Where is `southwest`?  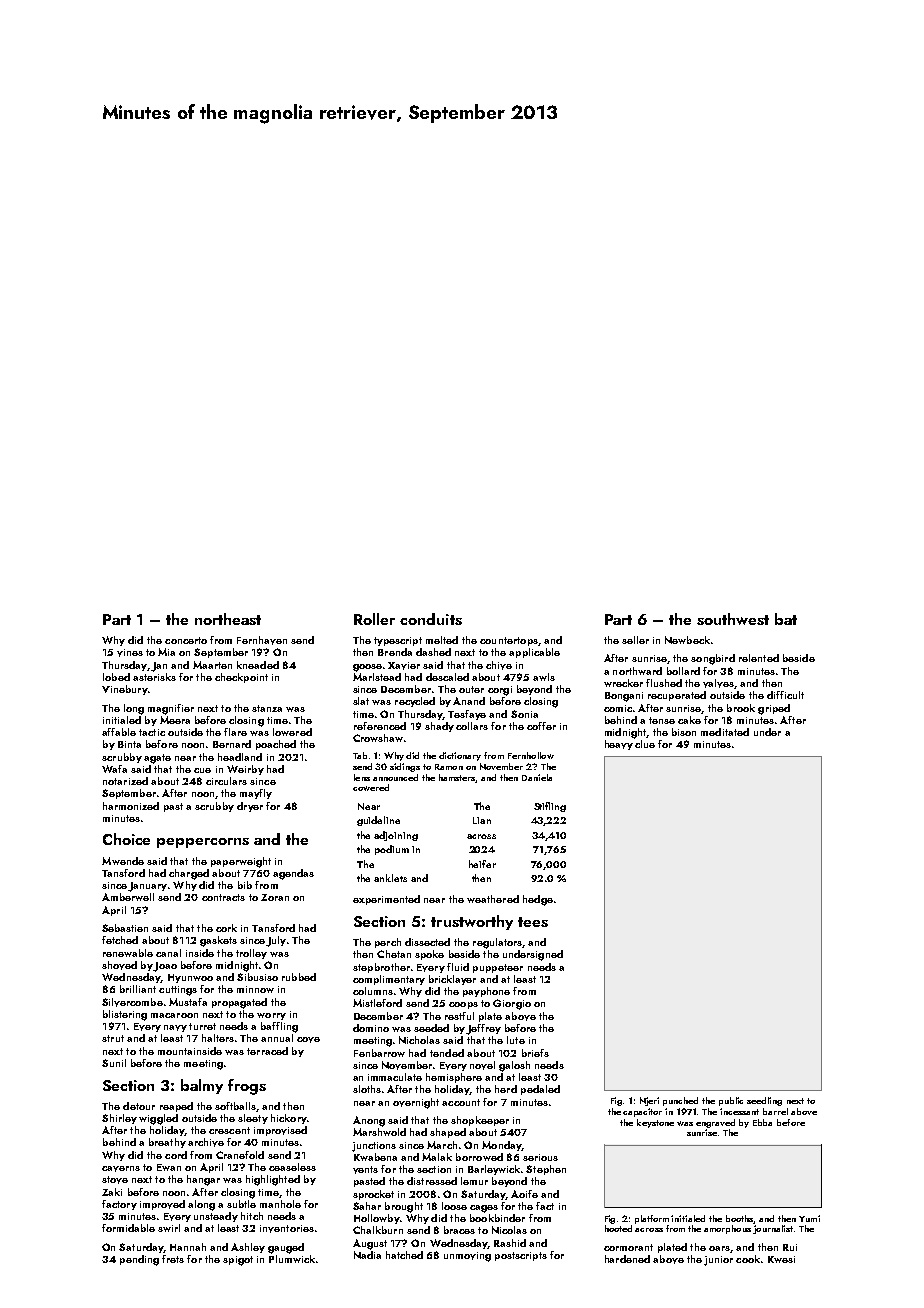
southwest is located at coordinates (733, 619).
